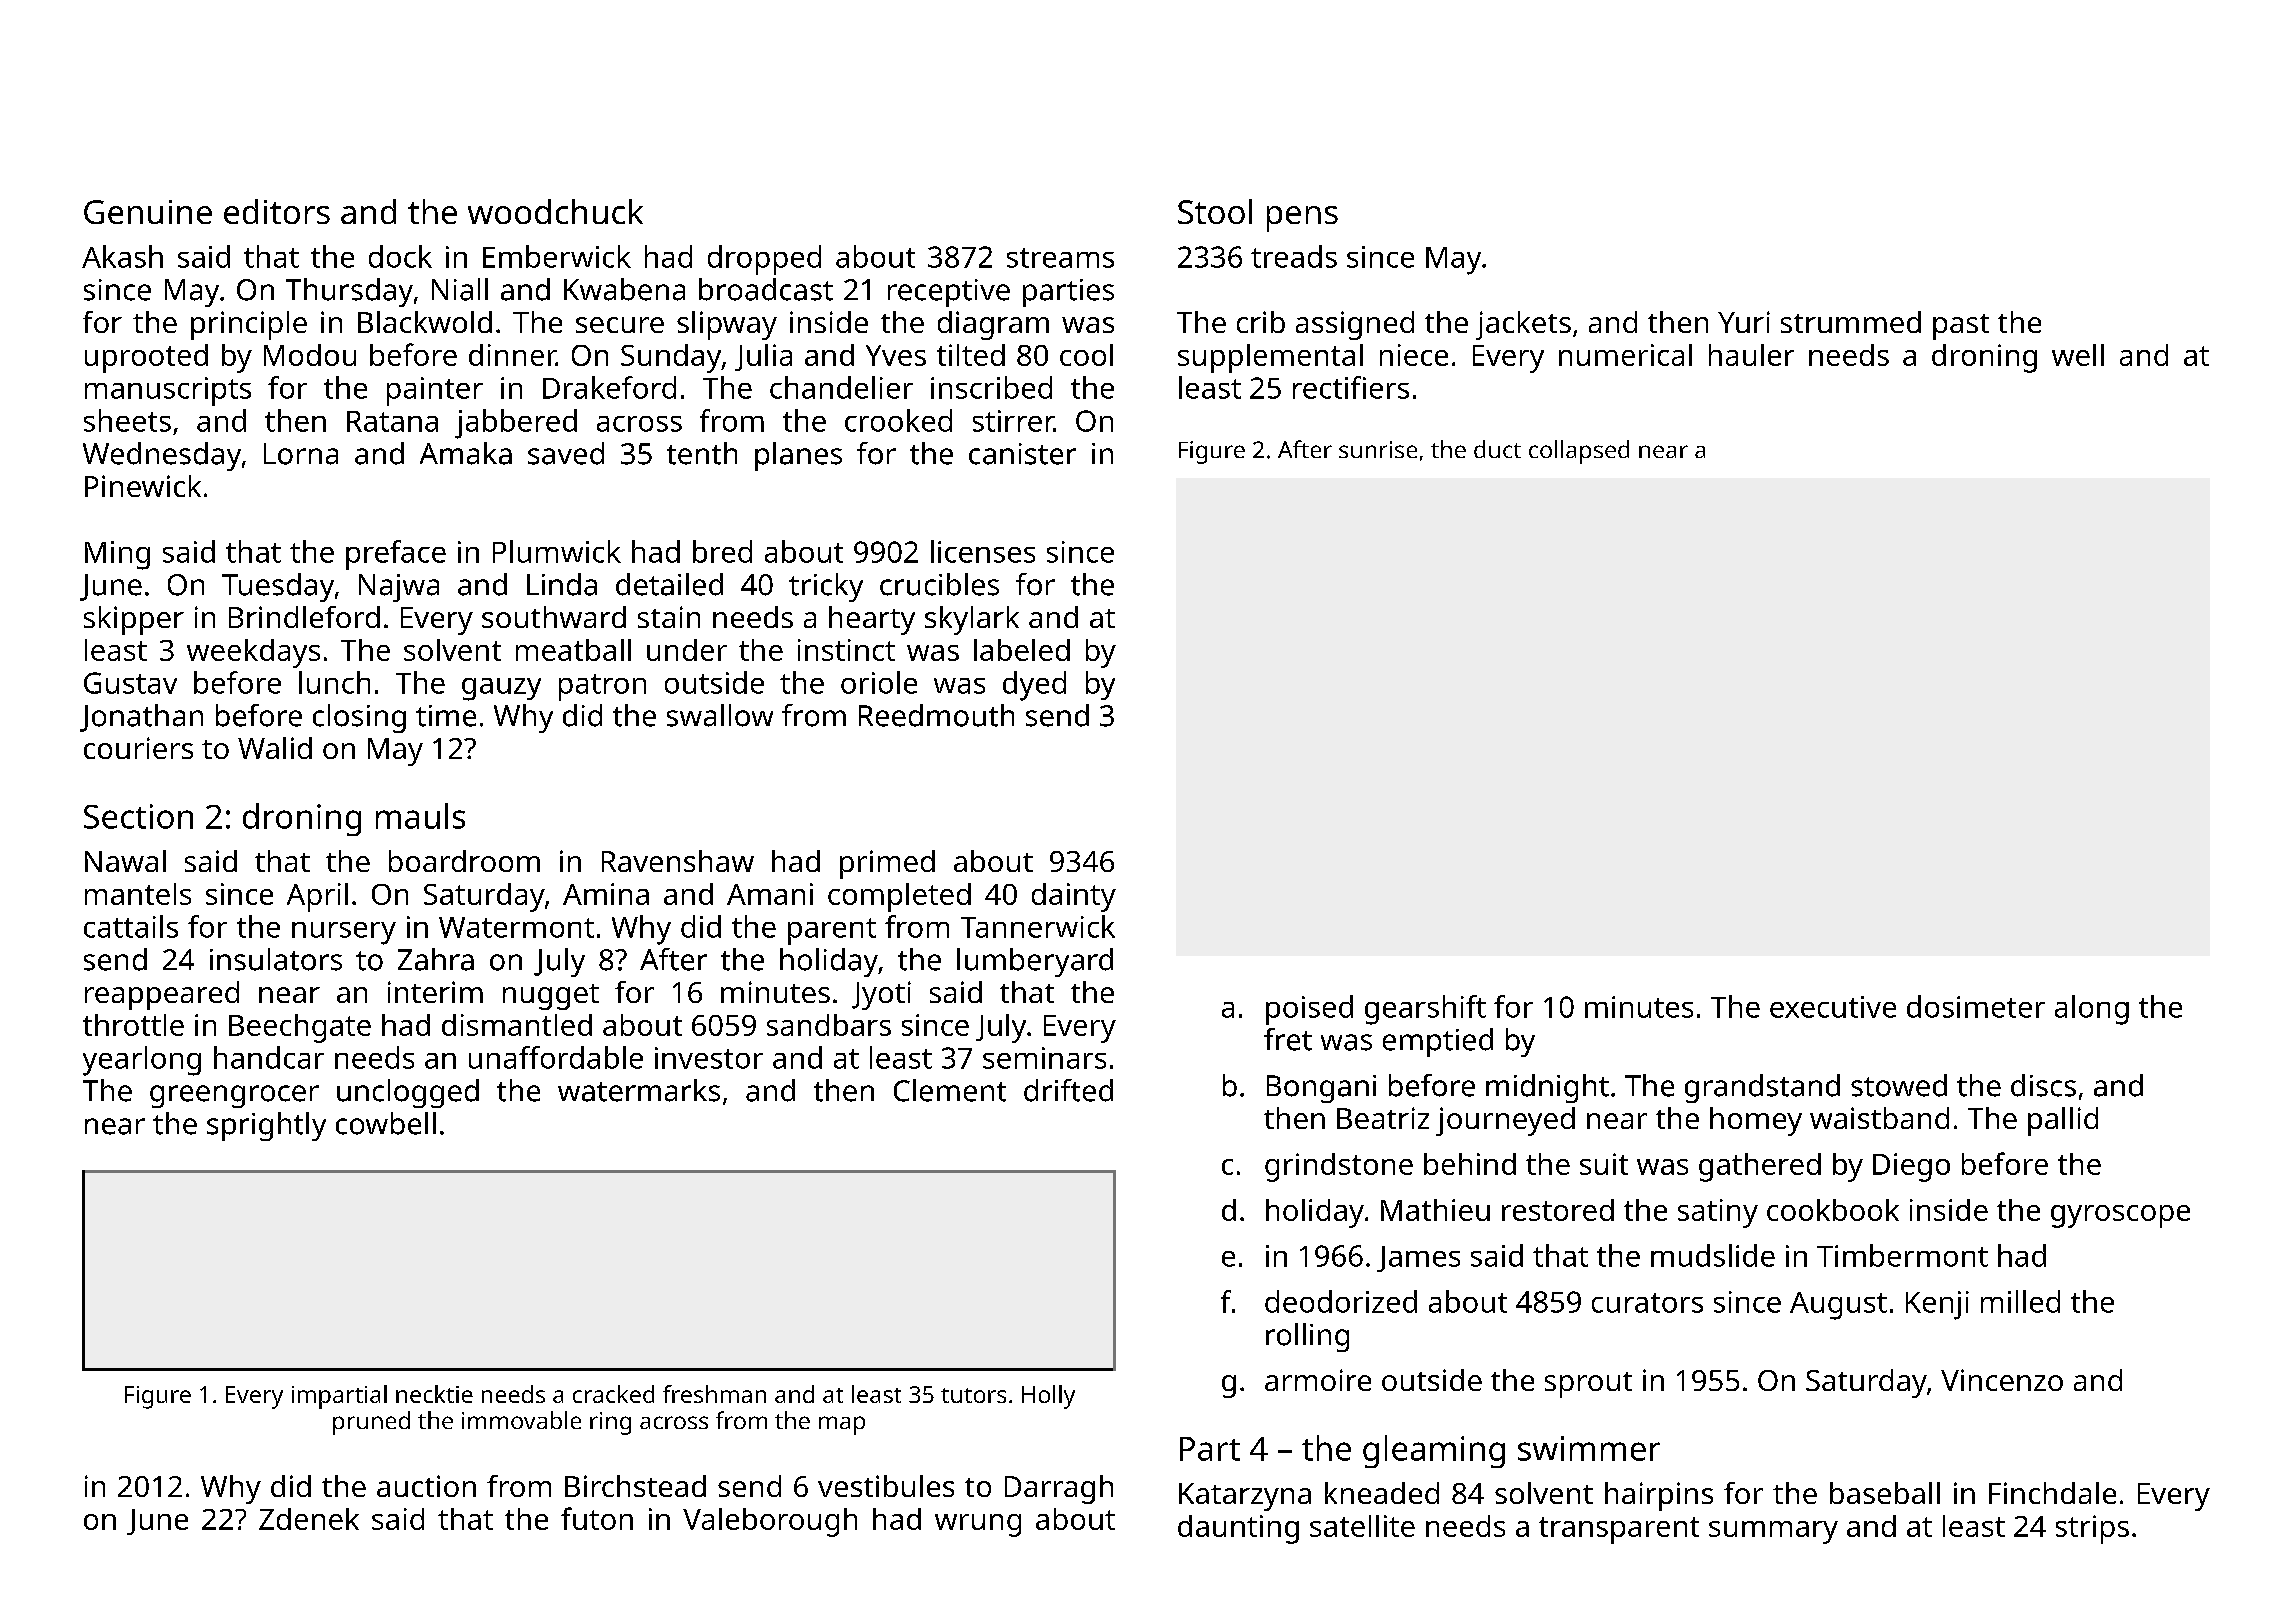  Describe the element at coordinates (1215, 211) in the screenshot. I see `Stool` at that location.
